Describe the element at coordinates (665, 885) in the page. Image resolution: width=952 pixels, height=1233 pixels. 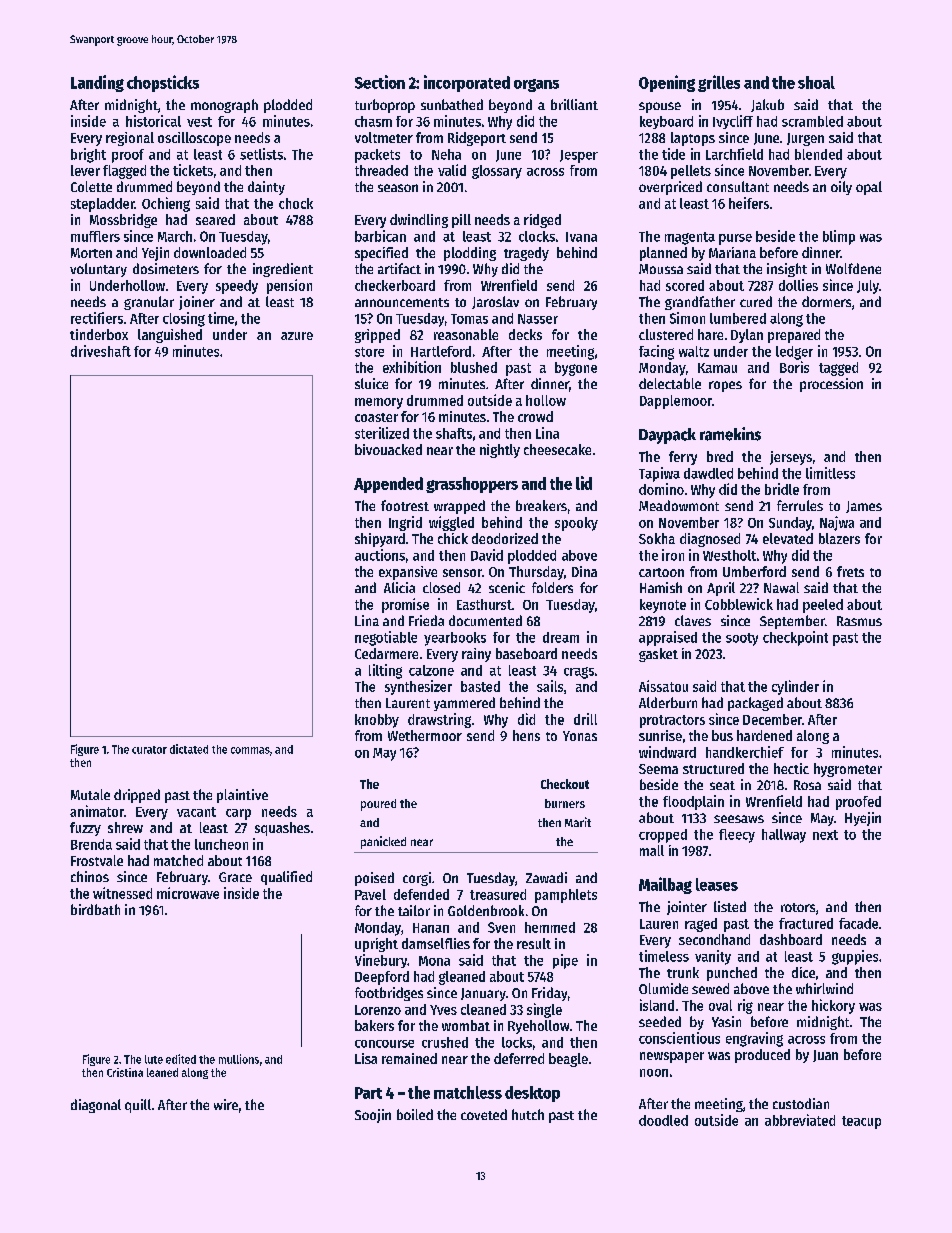
I see `Mailbag` at that location.
